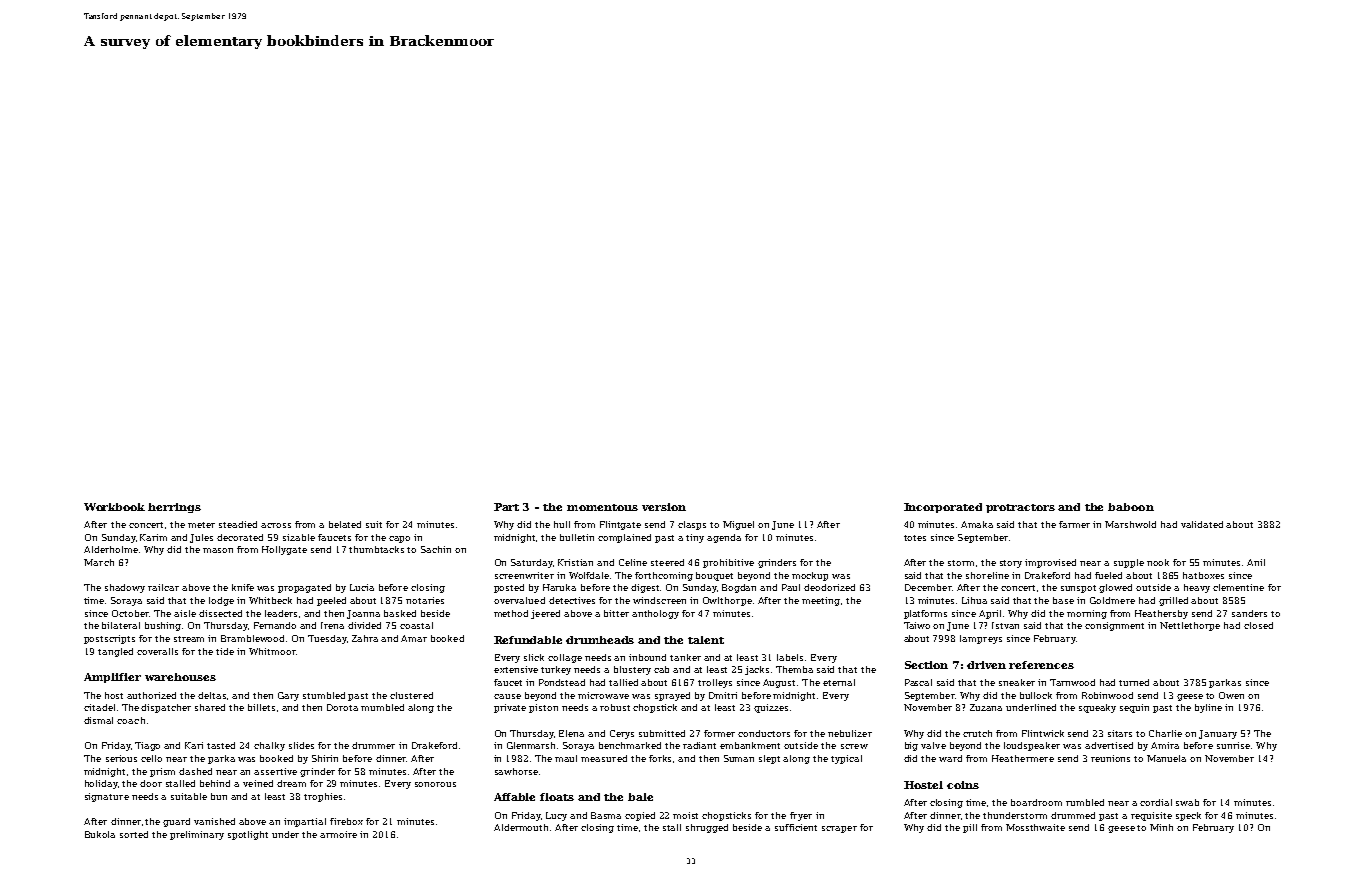 This document has height=887, width=1372. Describe the element at coordinates (107, 797) in the document. I see `signature` at that location.
